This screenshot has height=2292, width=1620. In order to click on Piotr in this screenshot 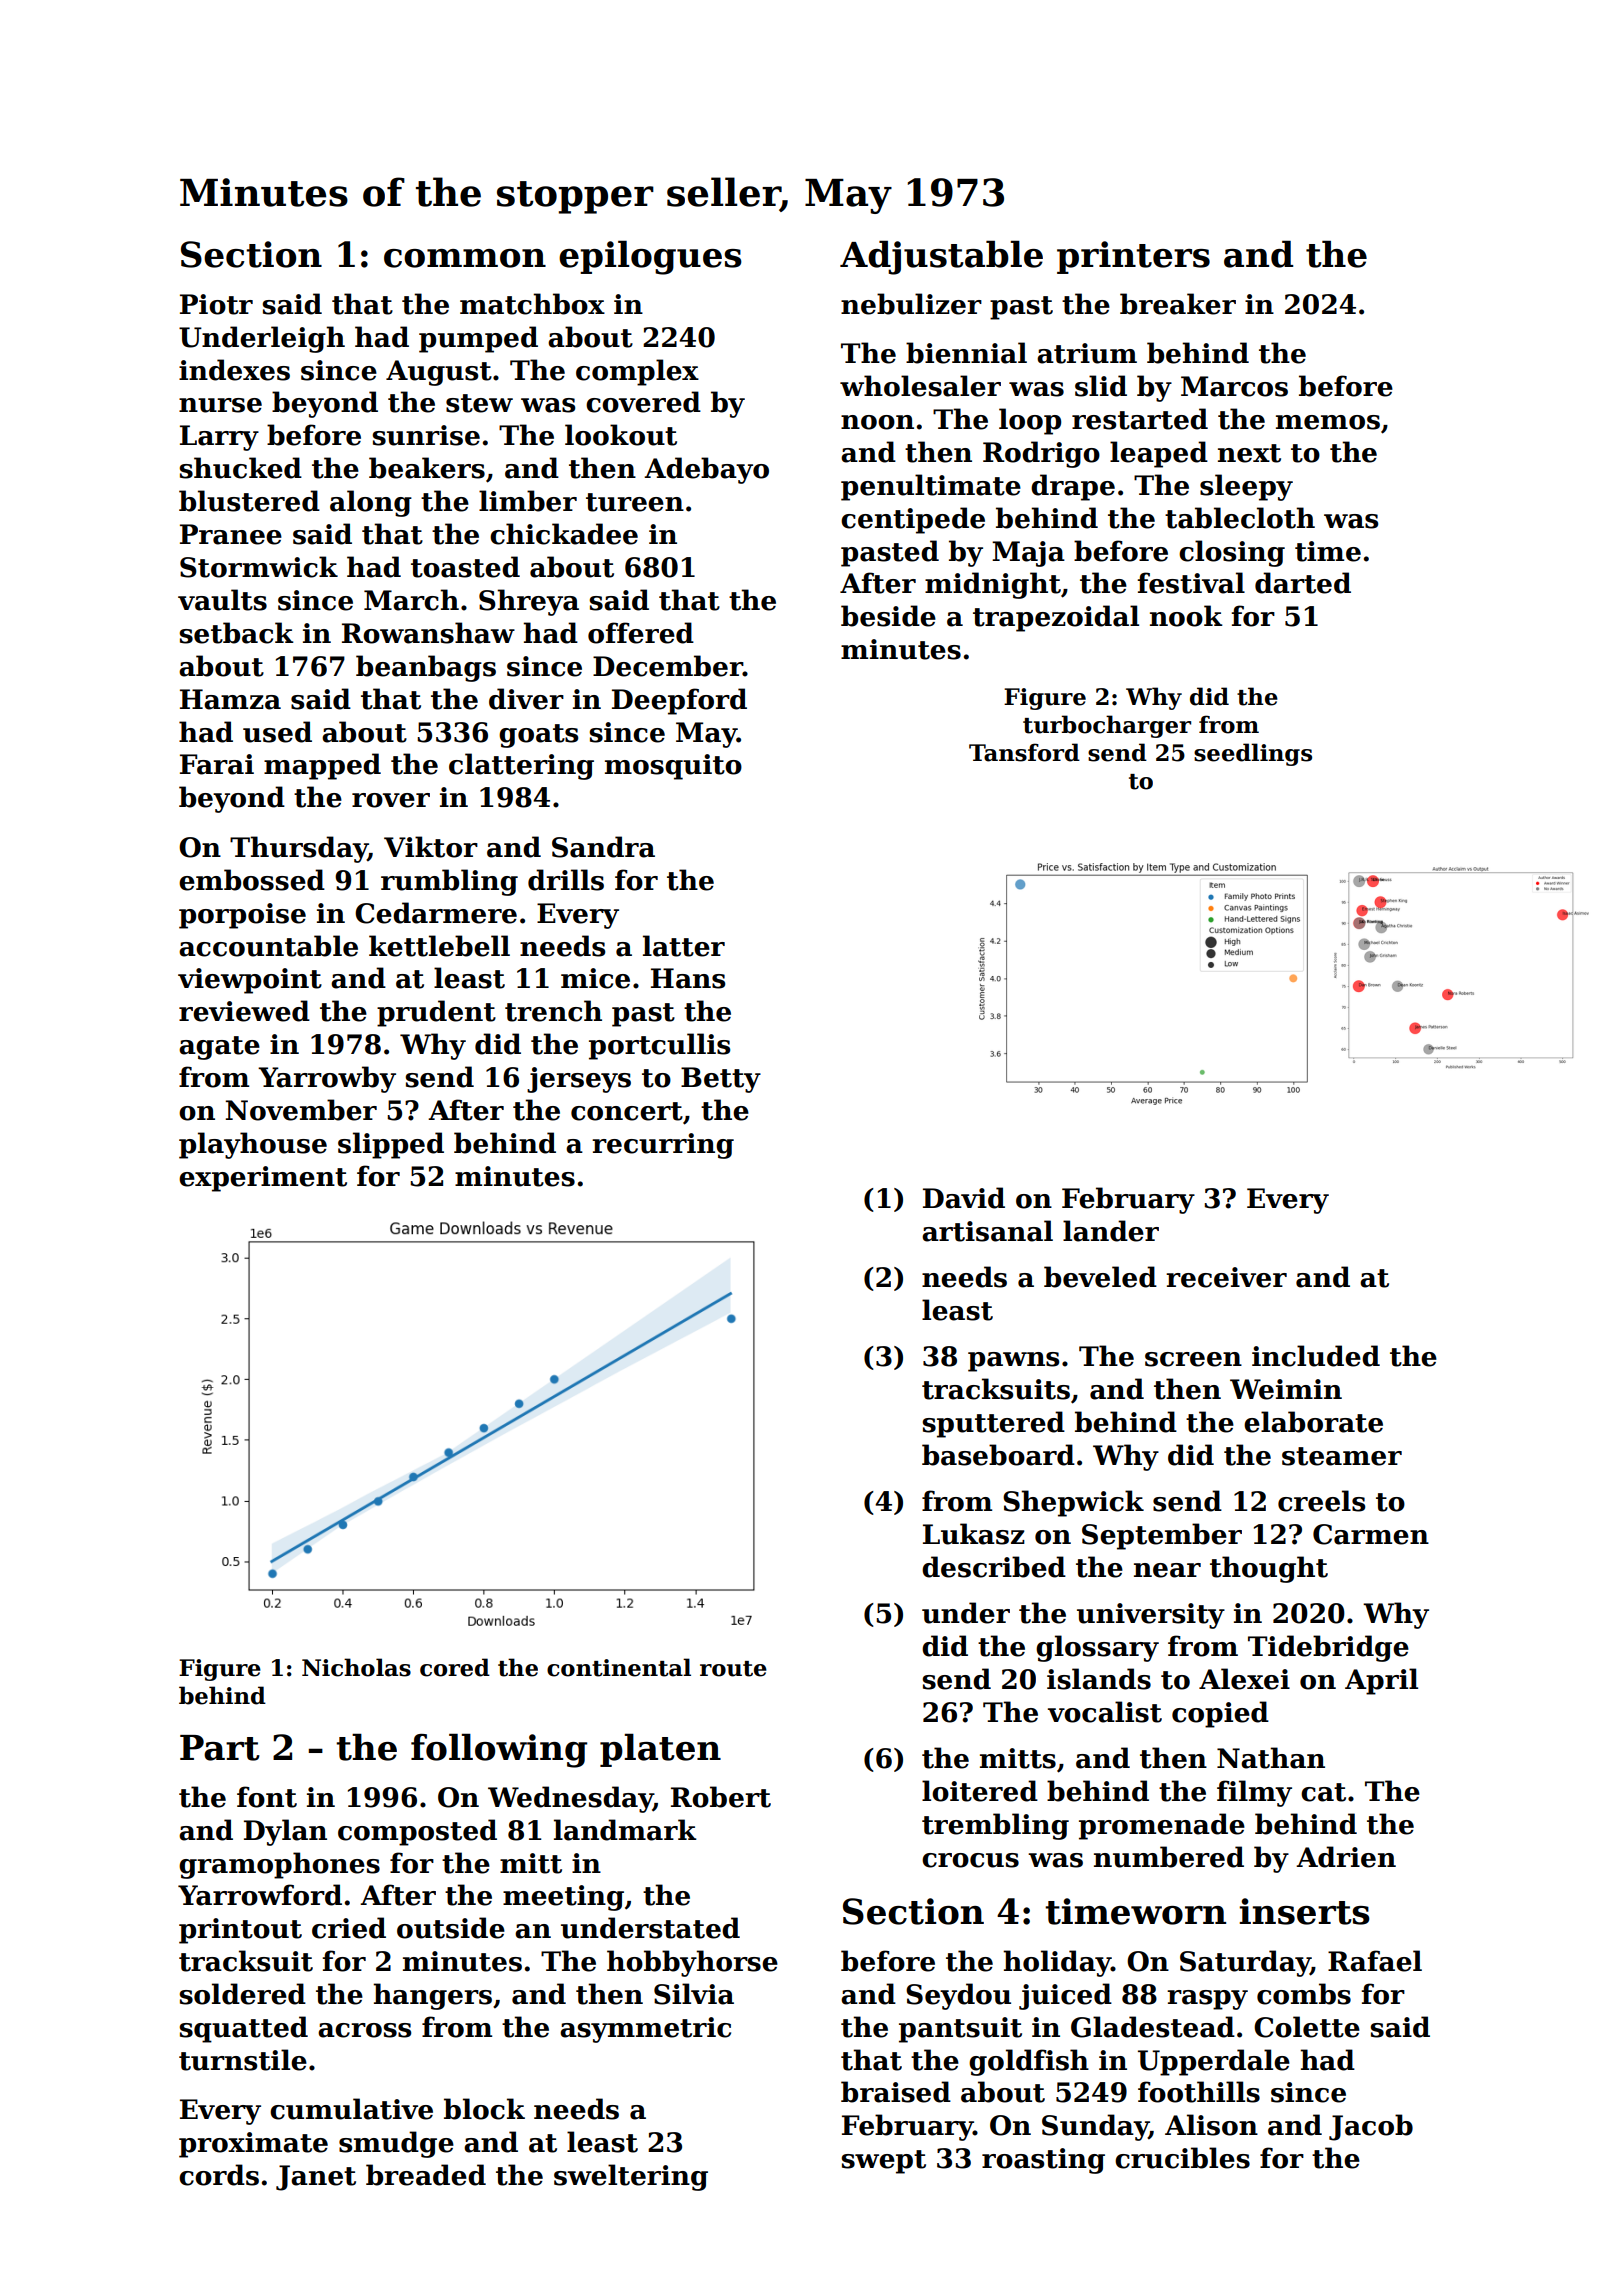, I will do `click(216, 304)`.
